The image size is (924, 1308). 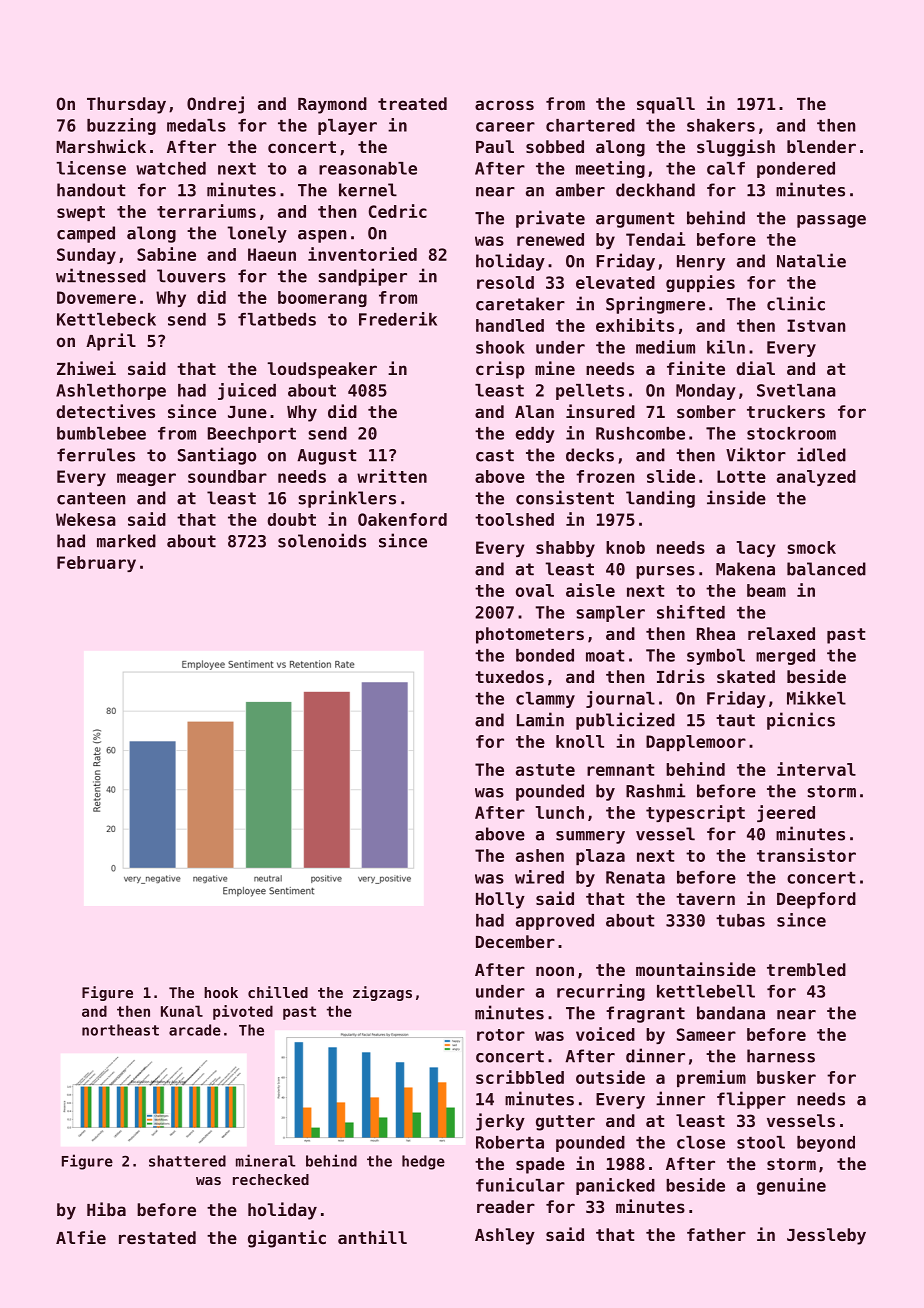 What do you see at coordinates (696, 743) in the image?
I see `Dapplemoor` at bounding box center [696, 743].
